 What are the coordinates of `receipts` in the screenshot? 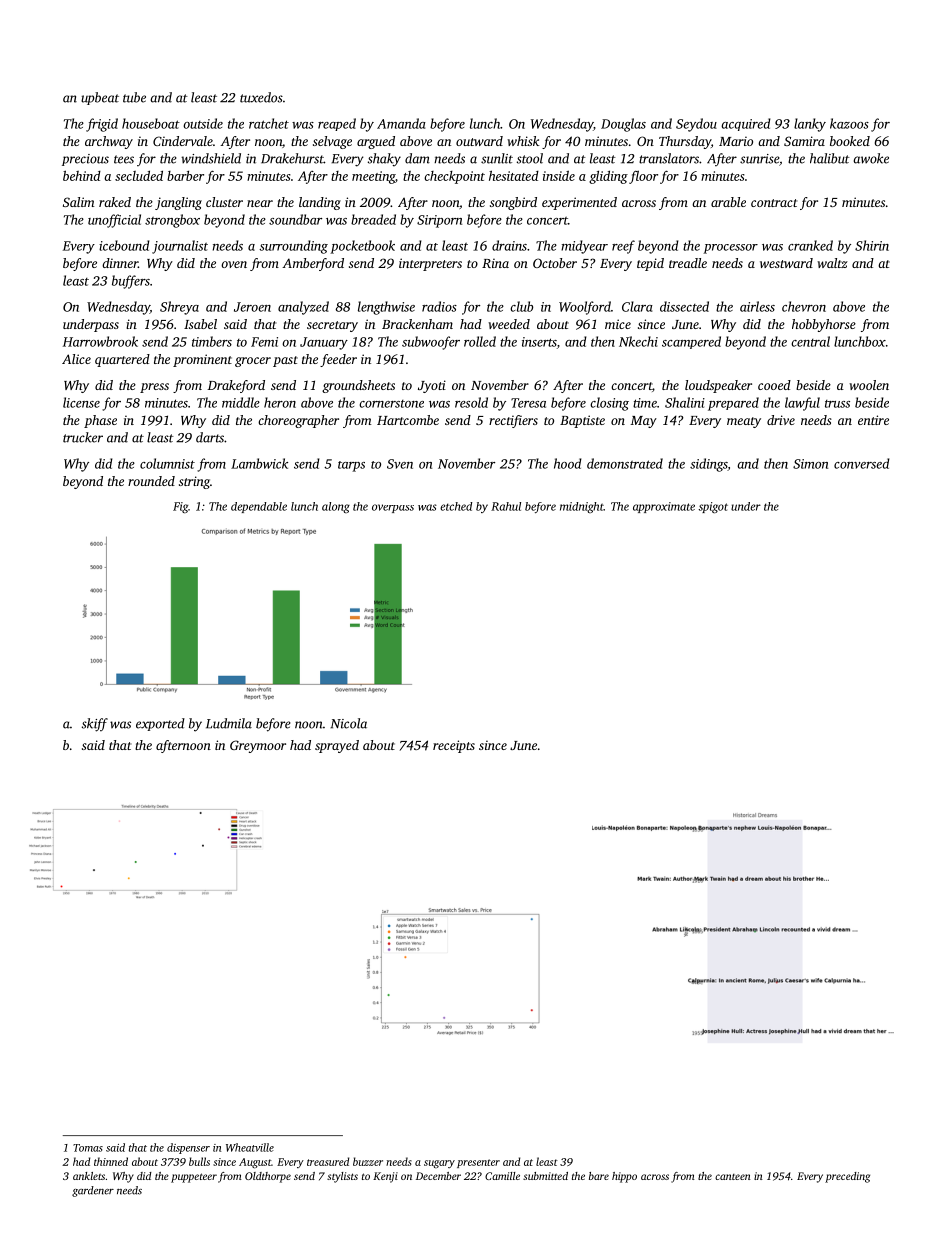 It's located at (454, 746).
